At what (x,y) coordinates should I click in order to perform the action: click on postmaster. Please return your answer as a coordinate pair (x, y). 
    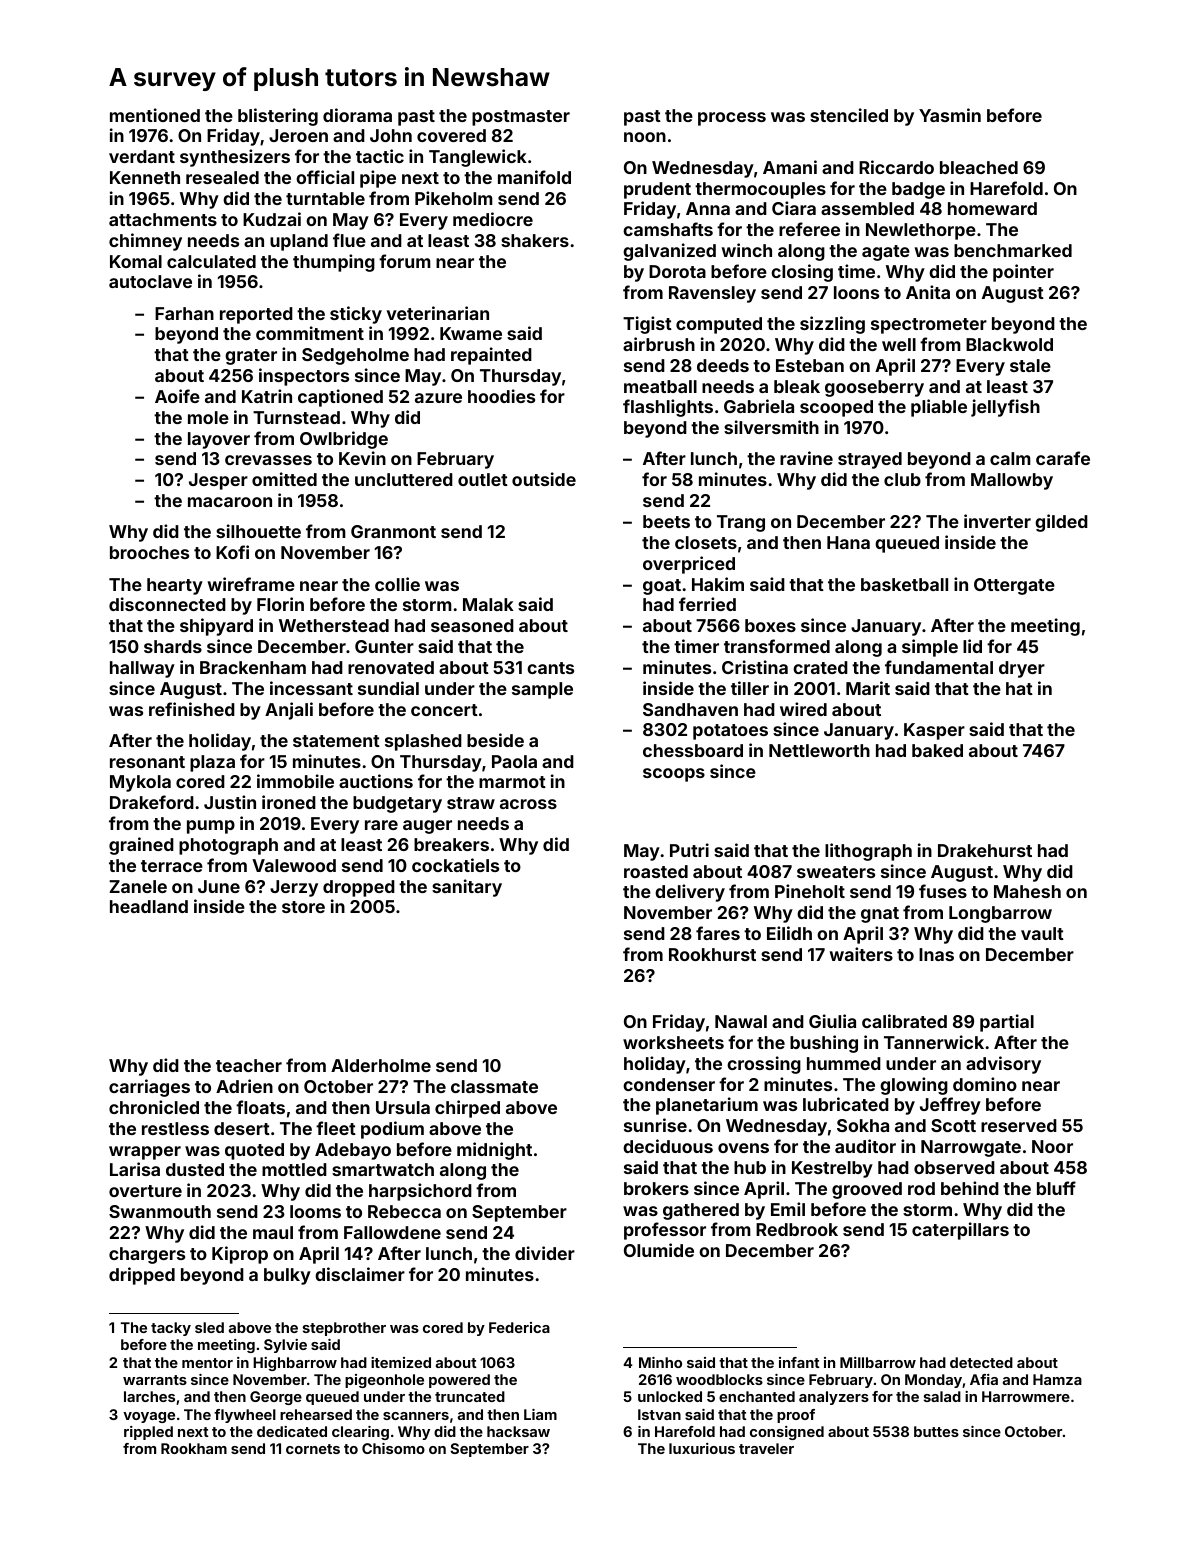
    Looking at the image, I should click on (521, 118).
